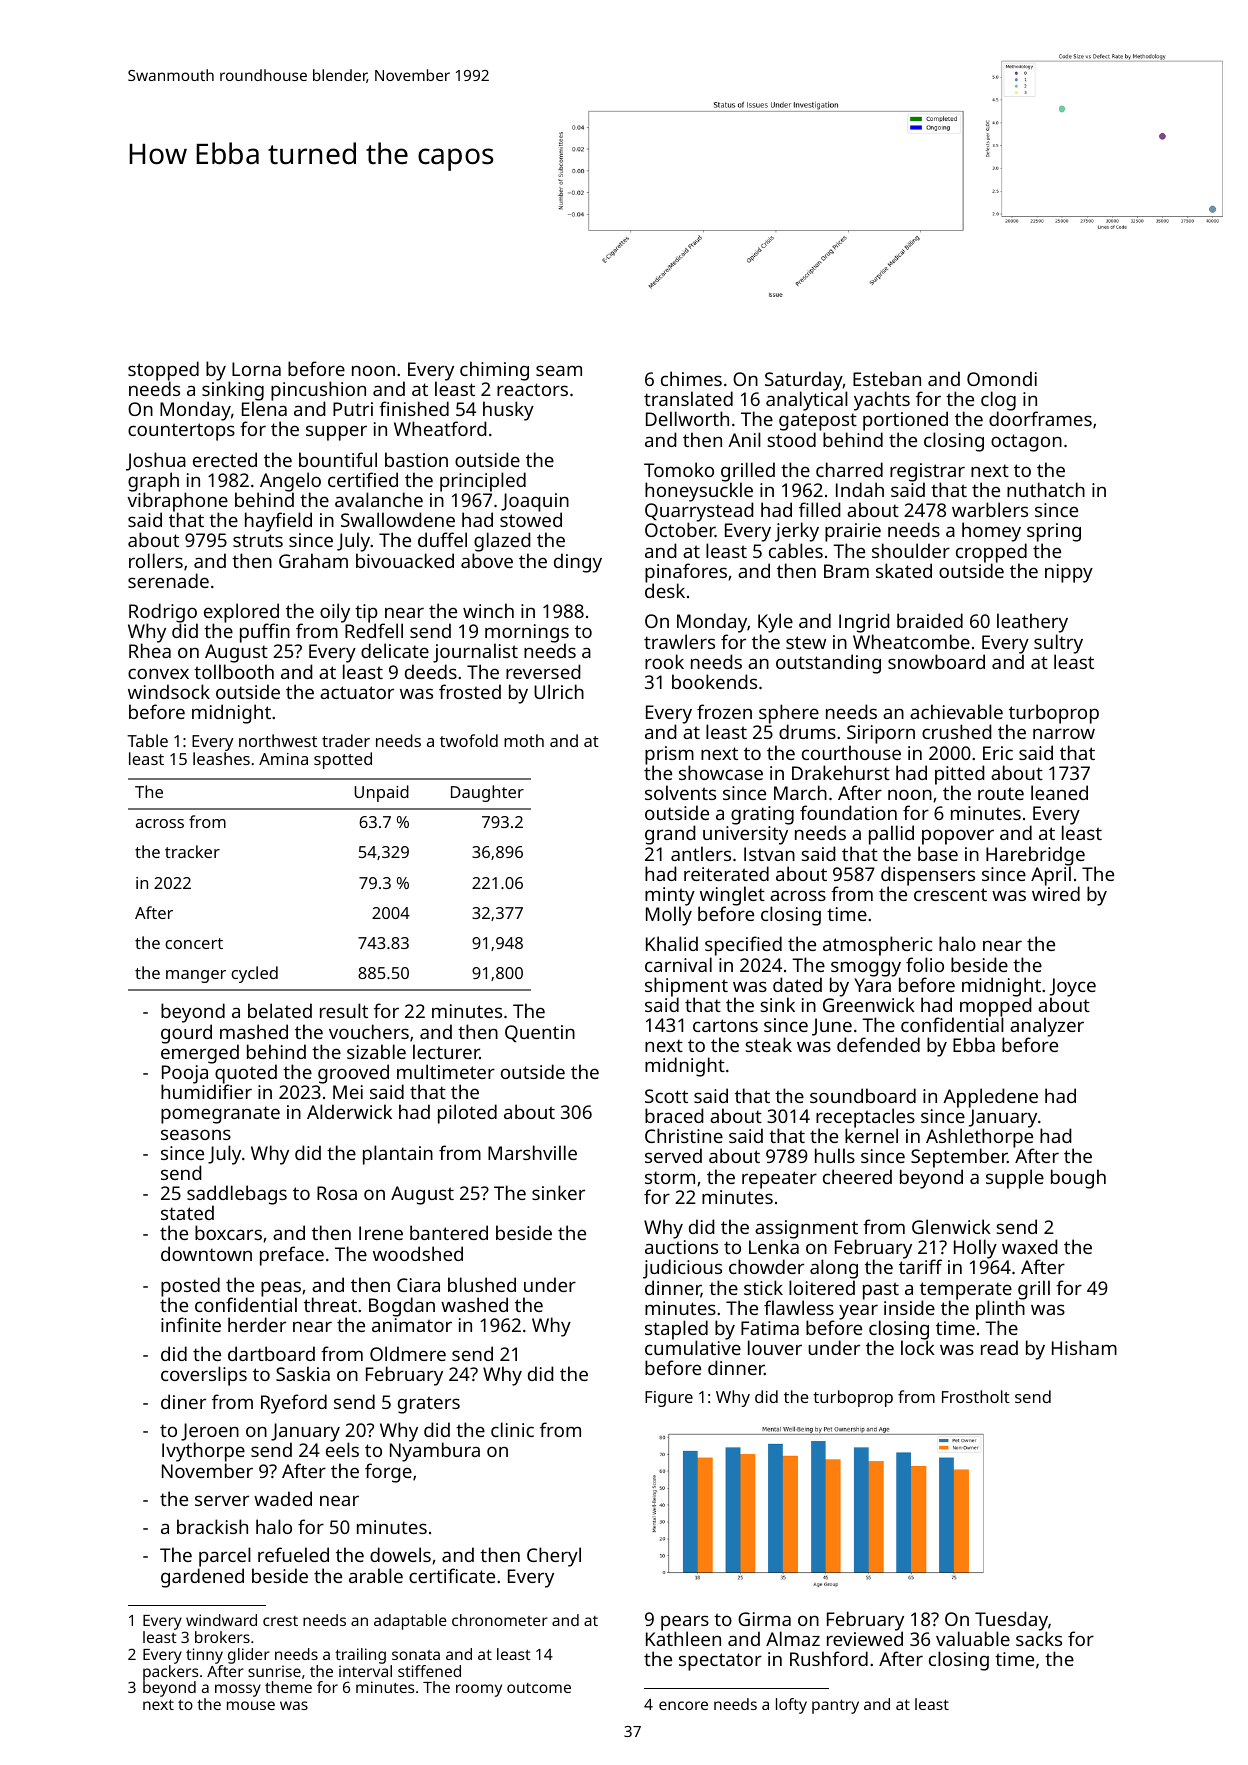 The width and height of the screenshot is (1248, 1765). Describe the element at coordinates (891, 835) in the screenshot. I see `pallid` at that location.
